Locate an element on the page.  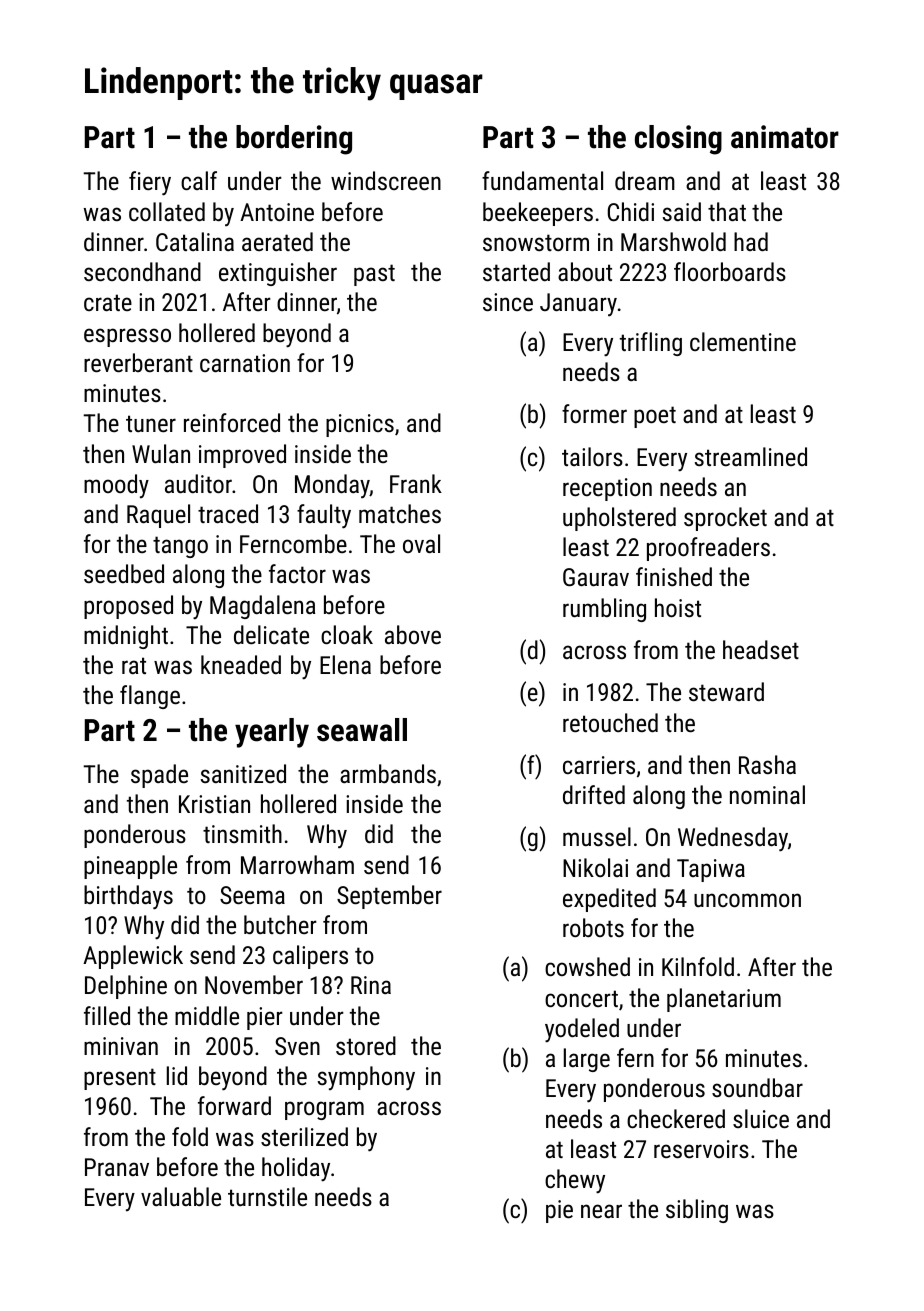
windscreen is located at coordinates (386, 180).
